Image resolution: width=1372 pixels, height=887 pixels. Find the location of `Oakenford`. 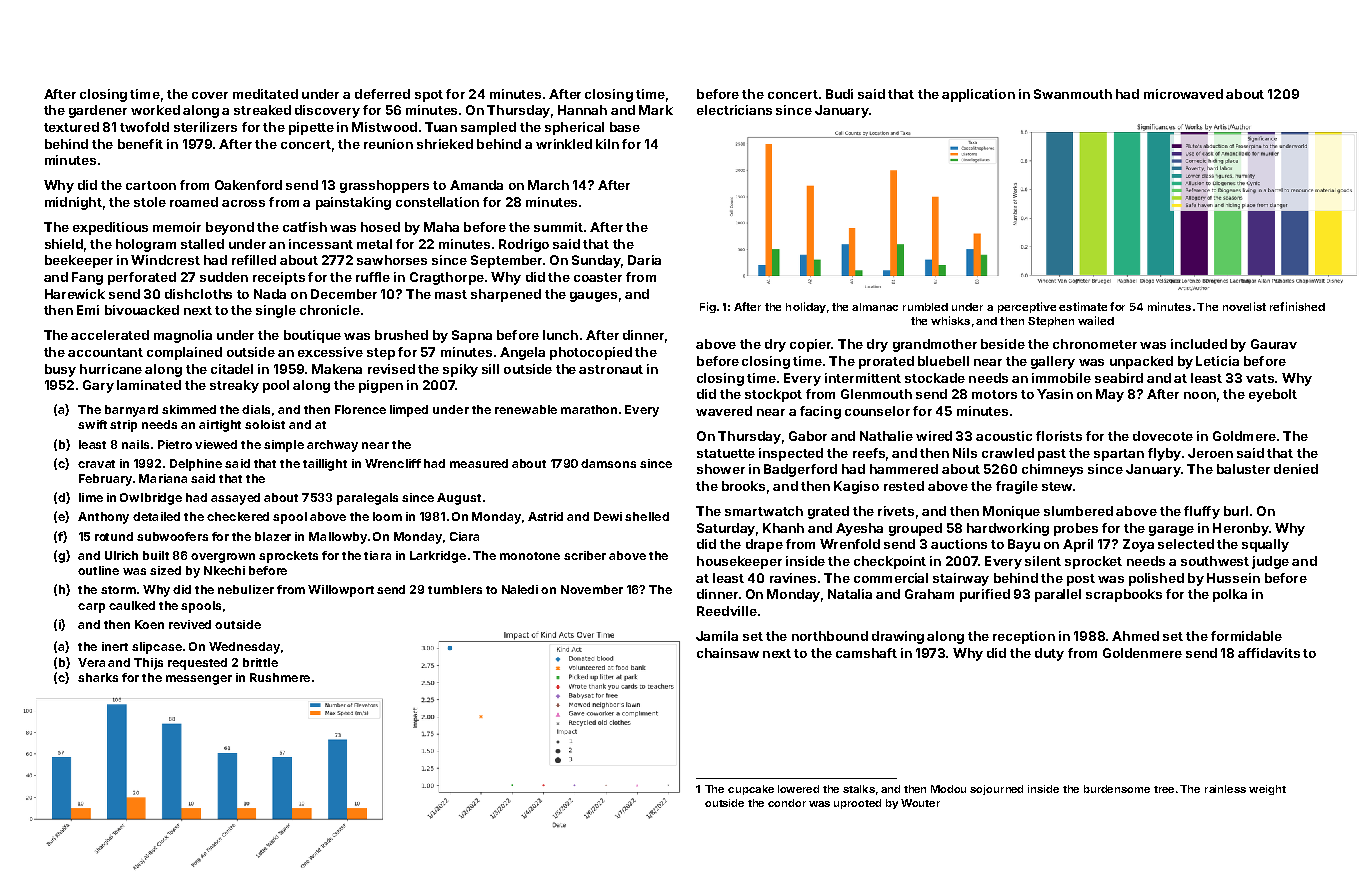

Oakenford is located at coordinates (248, 185).
